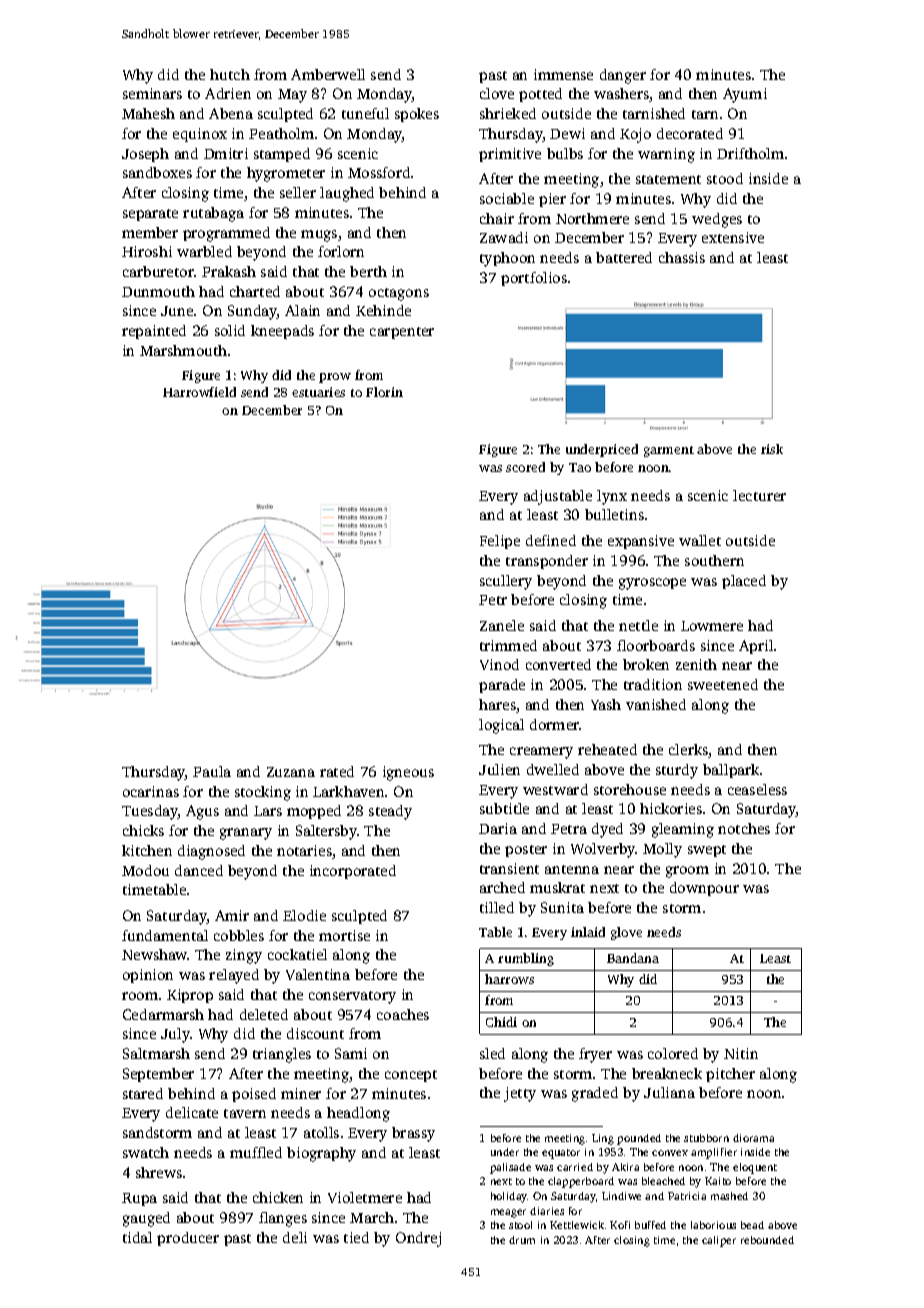  What do you see at coordinates (595, 1055) in the screenshot?
I see `fryer` at bounding box center [595, 1055].
